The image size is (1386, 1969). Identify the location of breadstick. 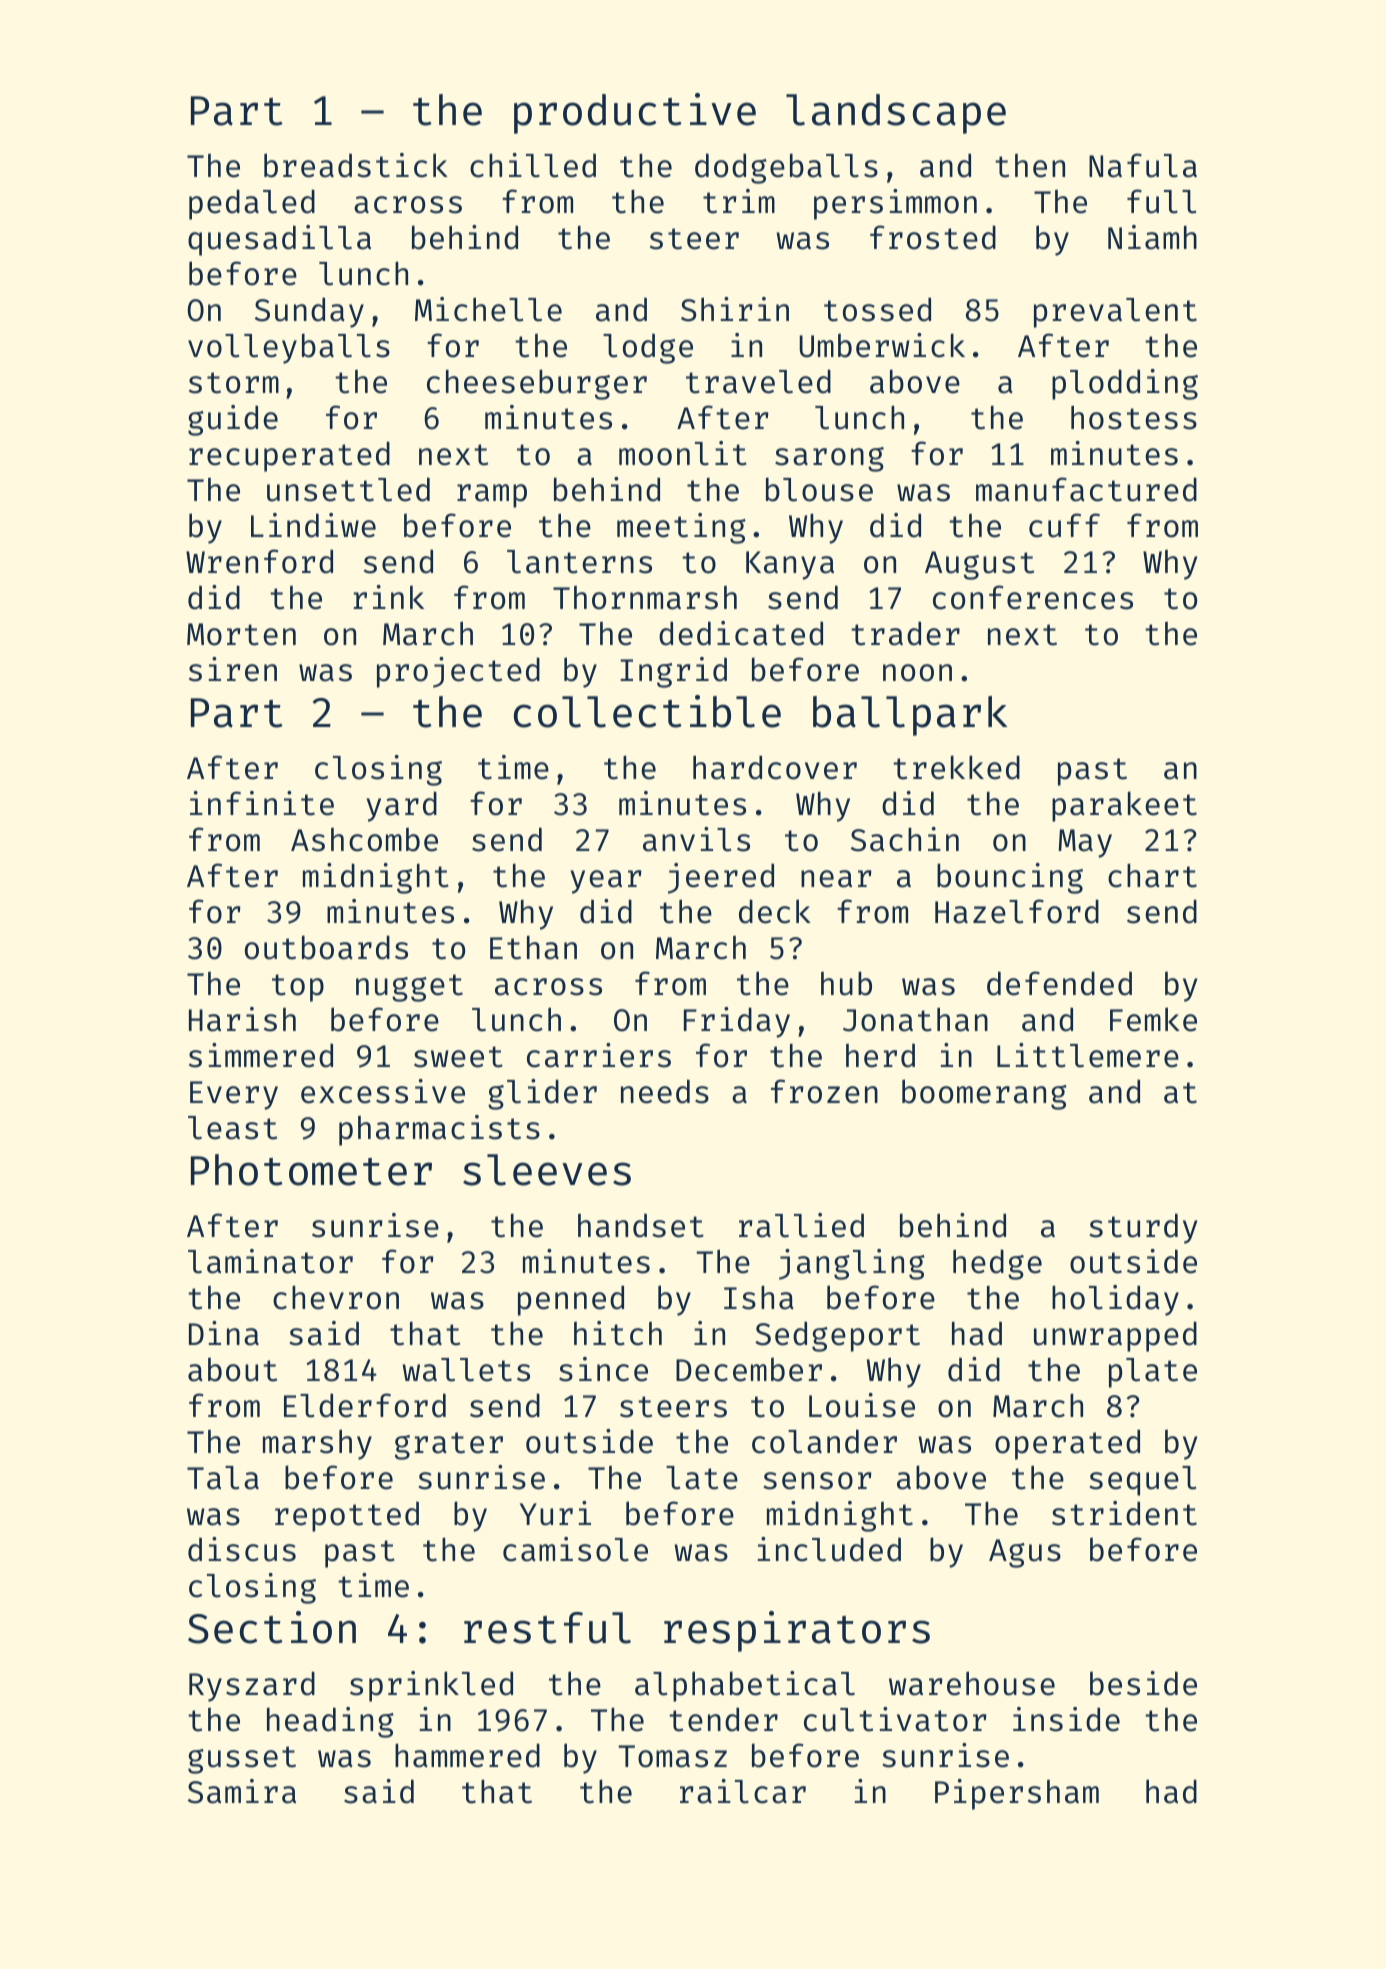
(356, 165).
